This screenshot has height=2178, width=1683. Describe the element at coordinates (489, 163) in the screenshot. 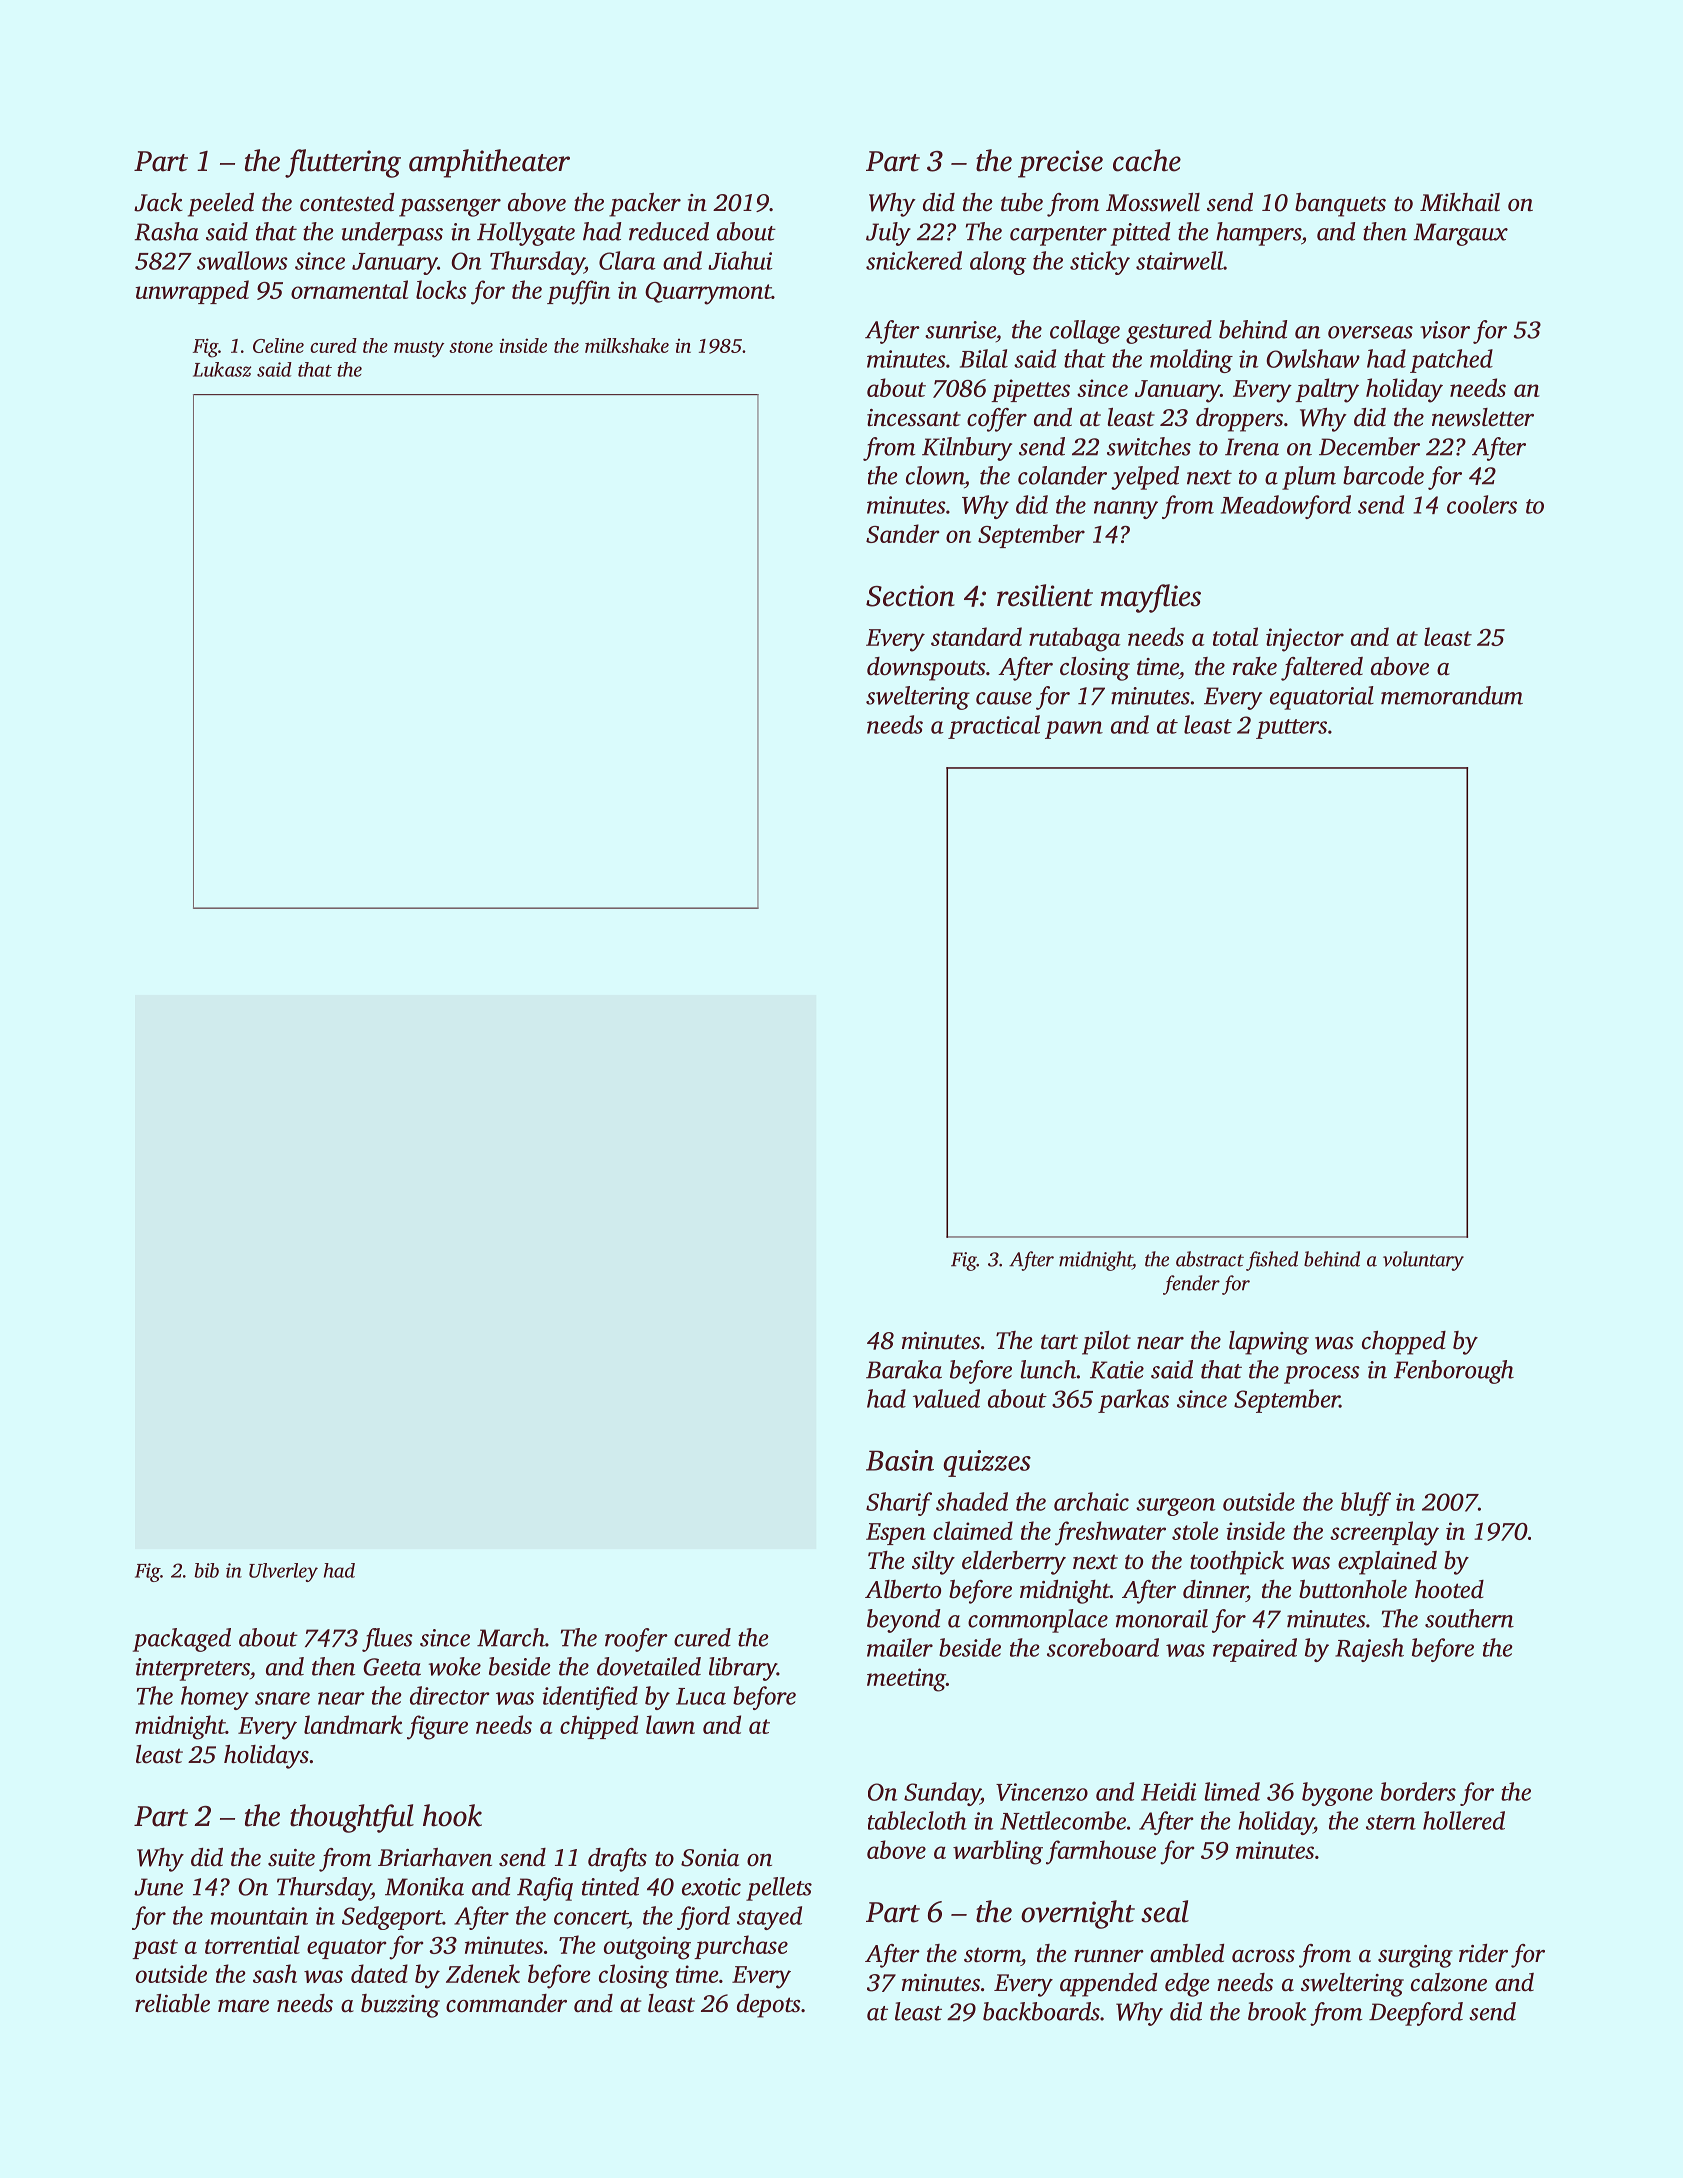

I see `amphitheater` at that location.
